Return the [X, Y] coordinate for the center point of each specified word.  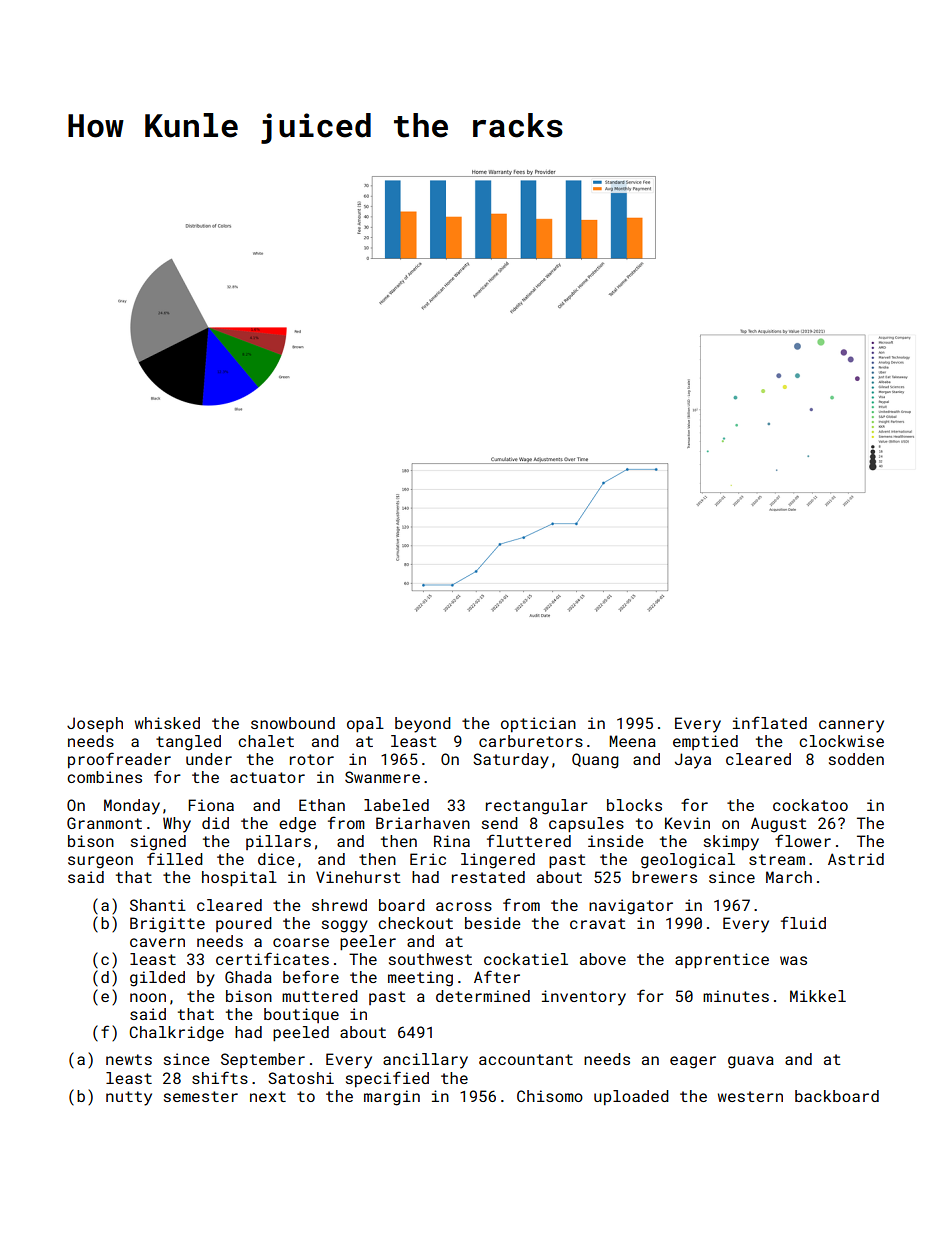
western [750, 1096]
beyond [423, 725]
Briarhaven [423, 823]
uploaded [631, 1097]
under [209, 759]
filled [175, 858]
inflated [770, 722]
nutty [129, 1098]
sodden [856, 759]
